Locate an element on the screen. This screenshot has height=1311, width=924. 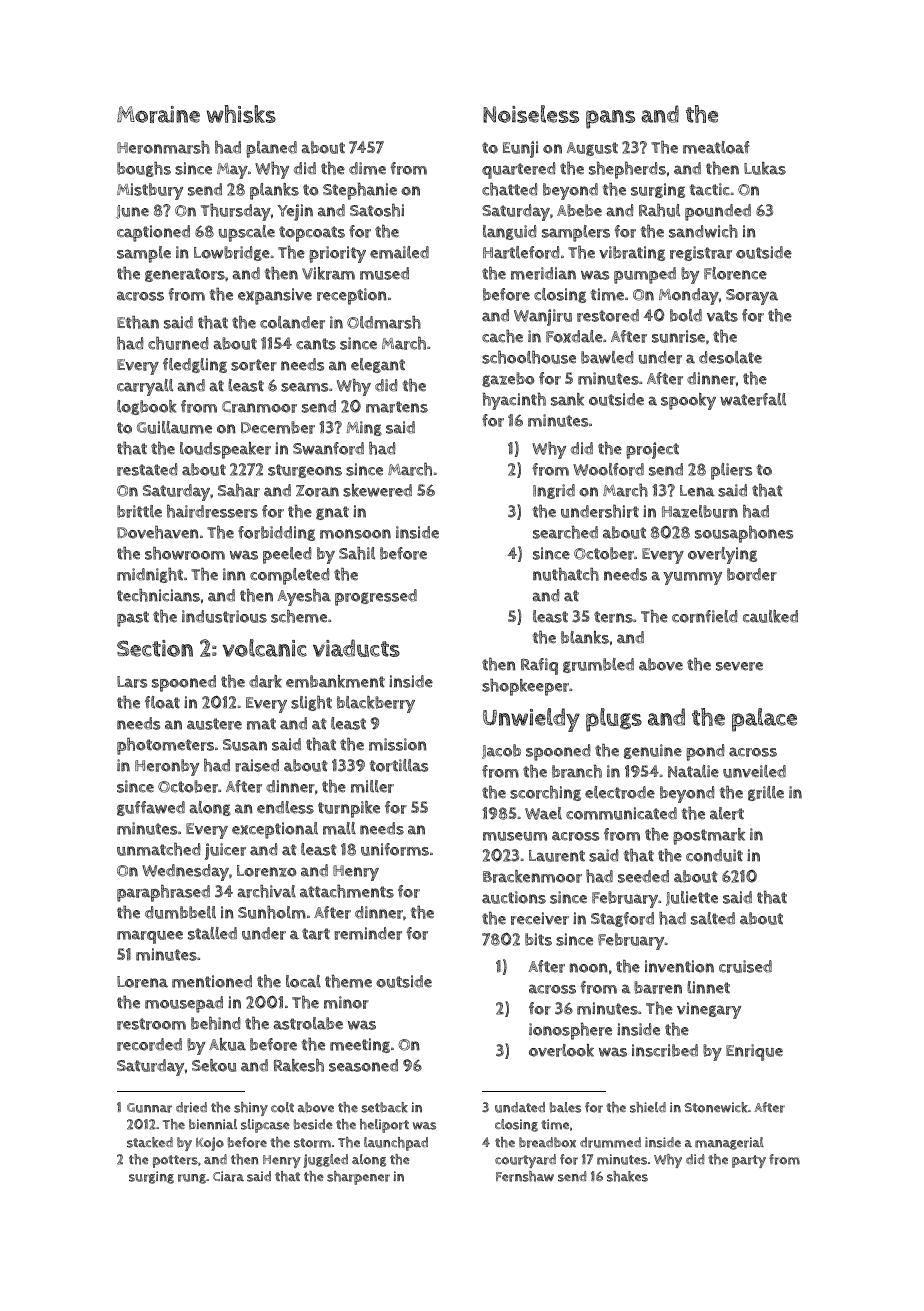
Oldmarsh is located at coordinates (384, 322).
